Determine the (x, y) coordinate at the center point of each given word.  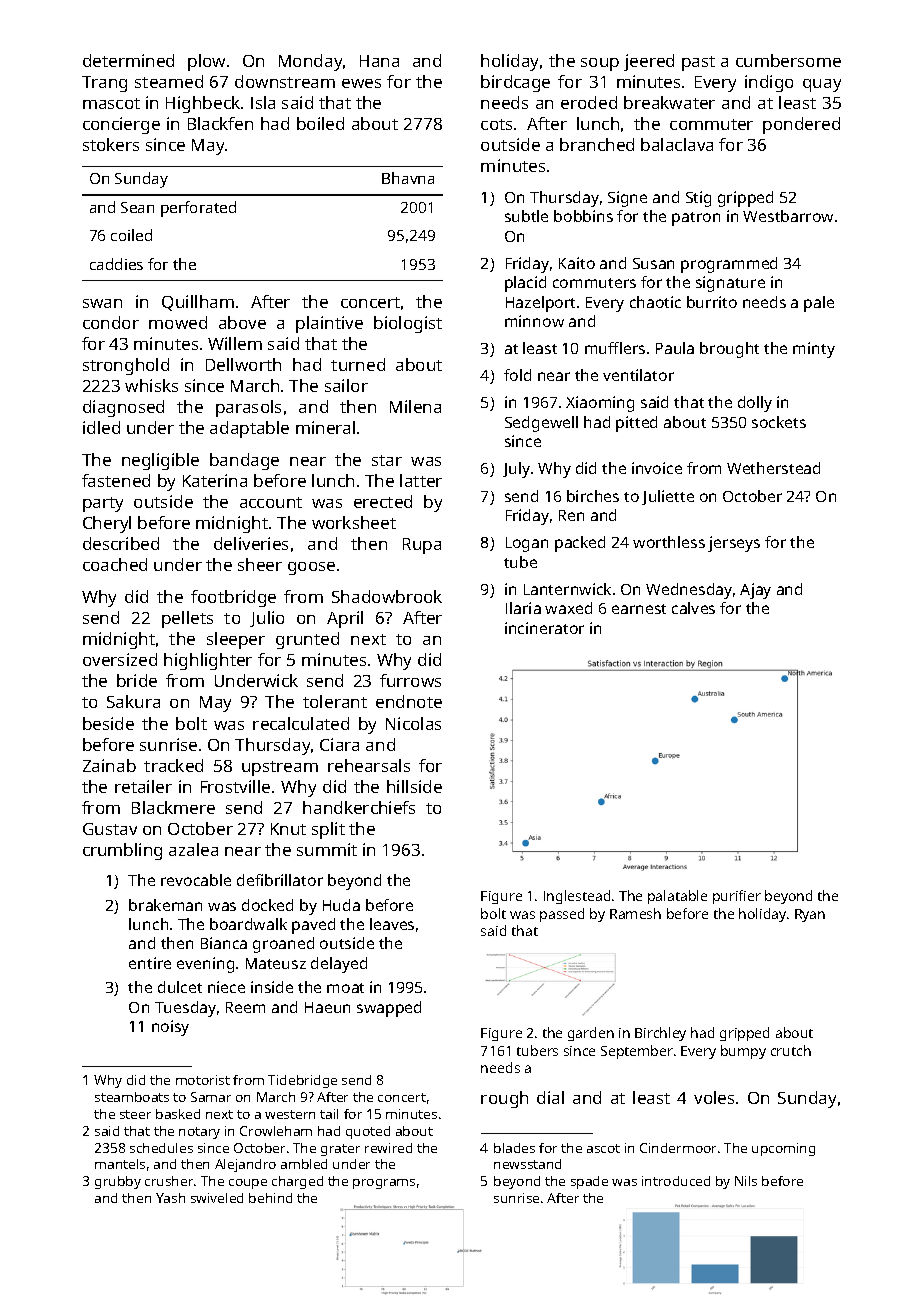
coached (115, 564)
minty (814, 350)
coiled (131, 235)
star (387, 460)
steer (135, 1114)
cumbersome (788, 60)
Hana (379, 61)
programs (384, 1184)
